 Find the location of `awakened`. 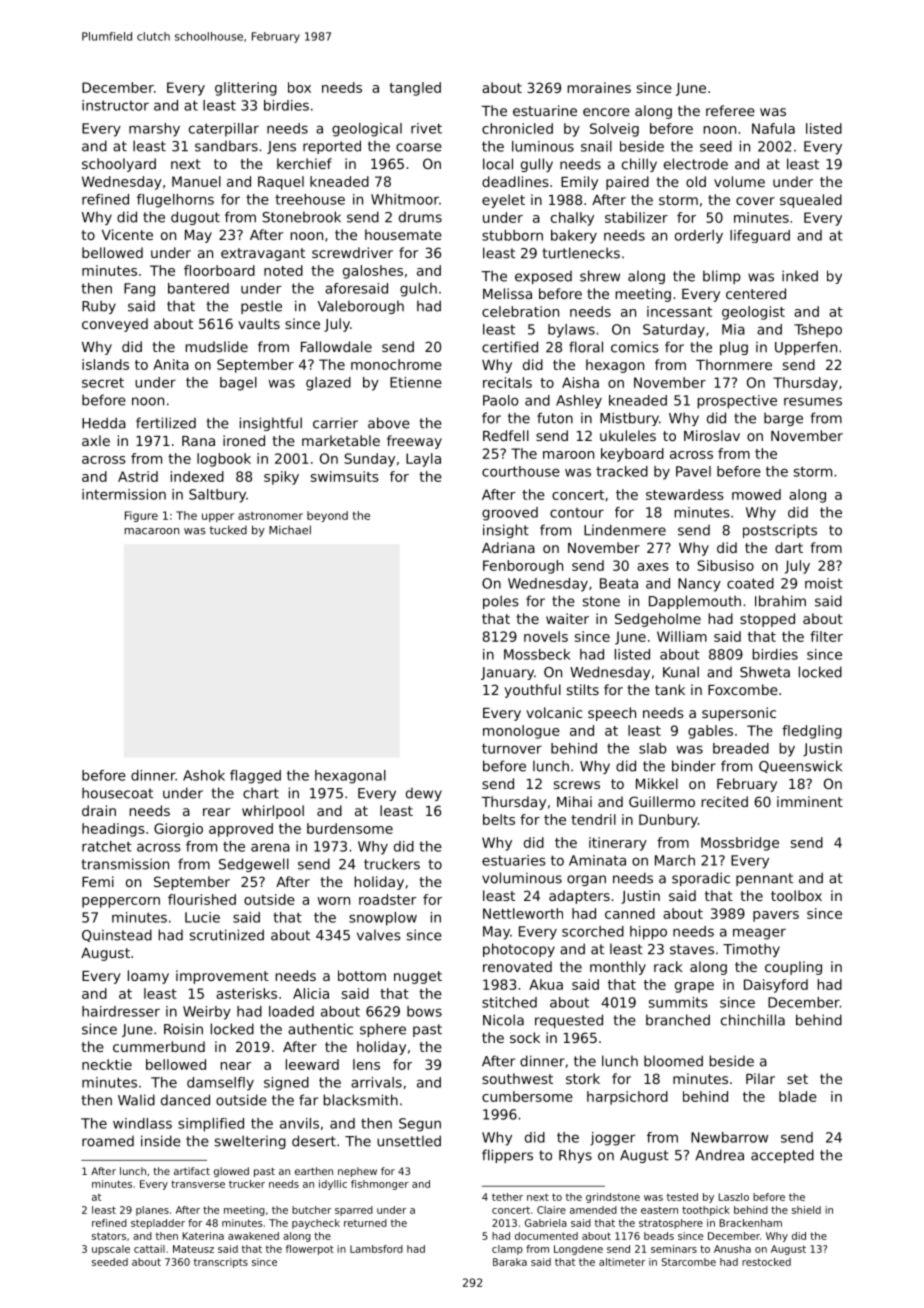

awakened is located at coordinates (253, 1236).
